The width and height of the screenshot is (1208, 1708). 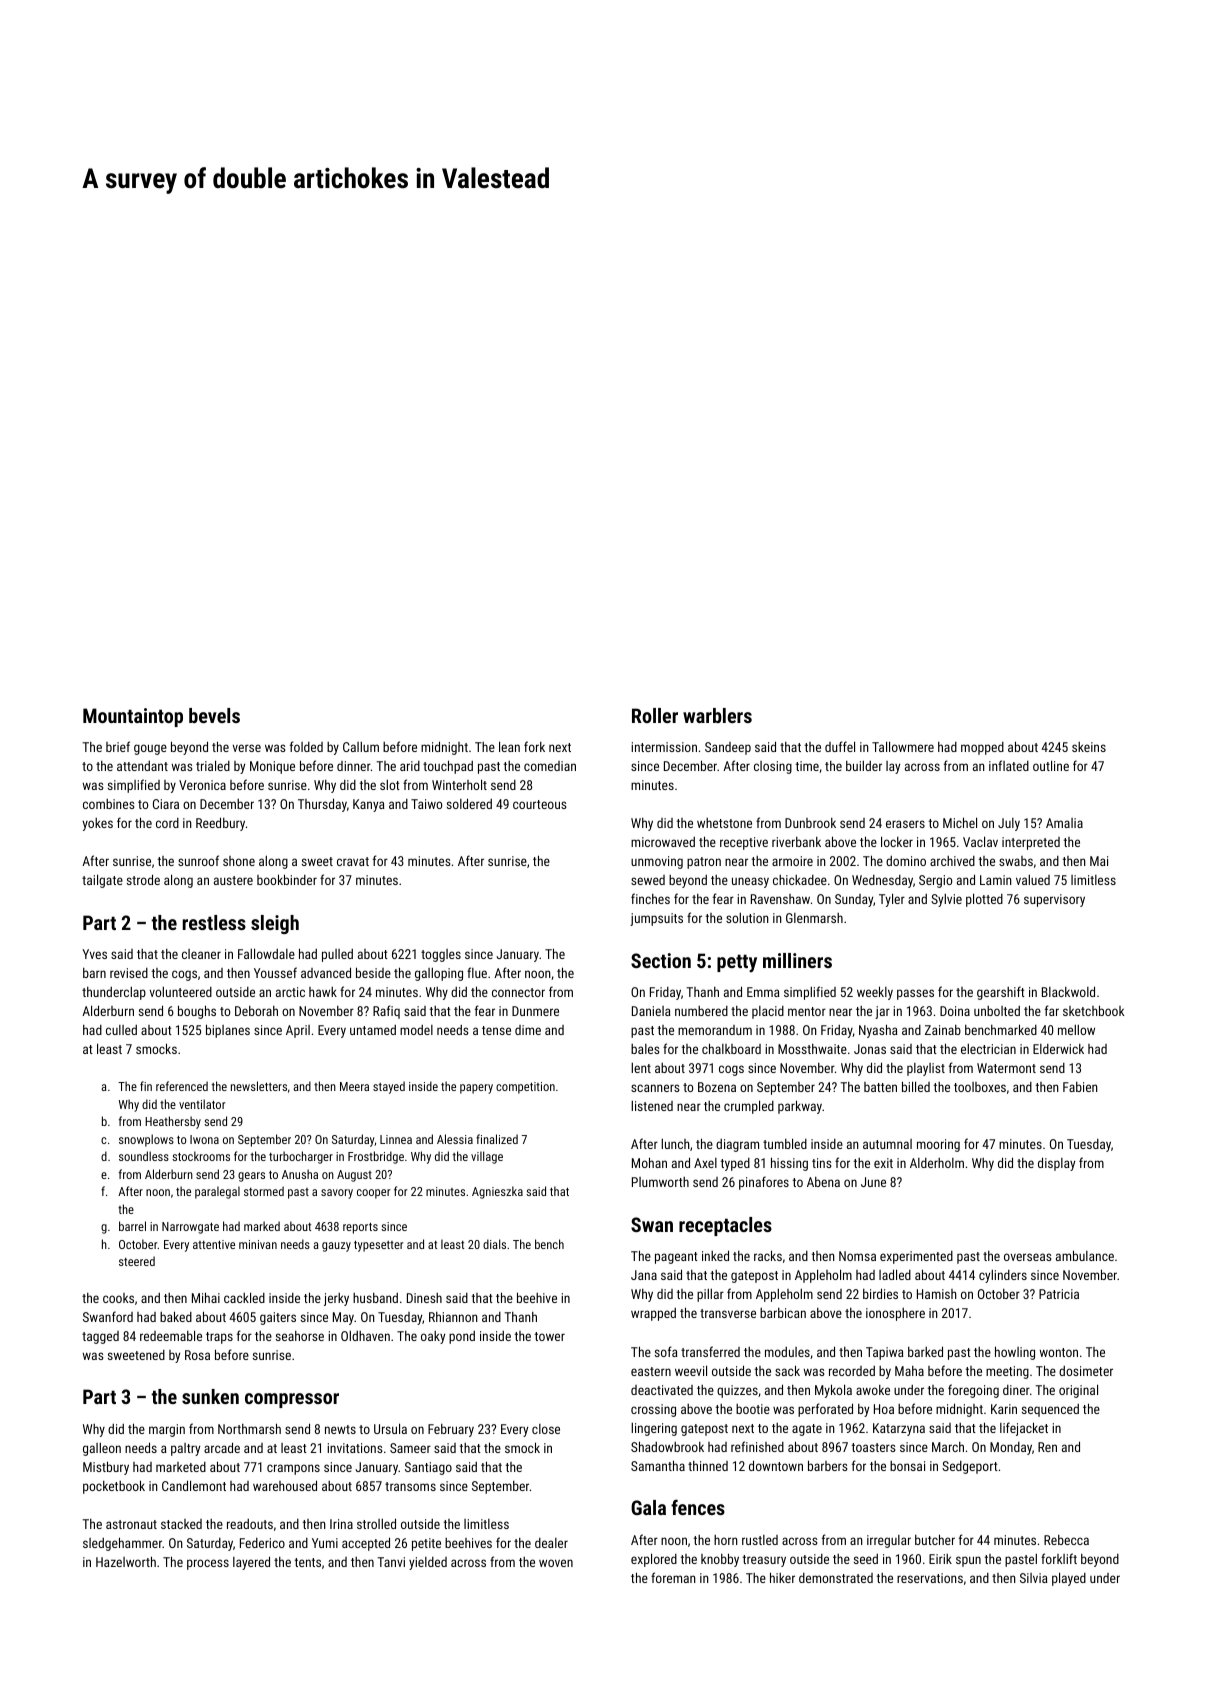 I want to click on bevels, so click(x=214, y=715).
